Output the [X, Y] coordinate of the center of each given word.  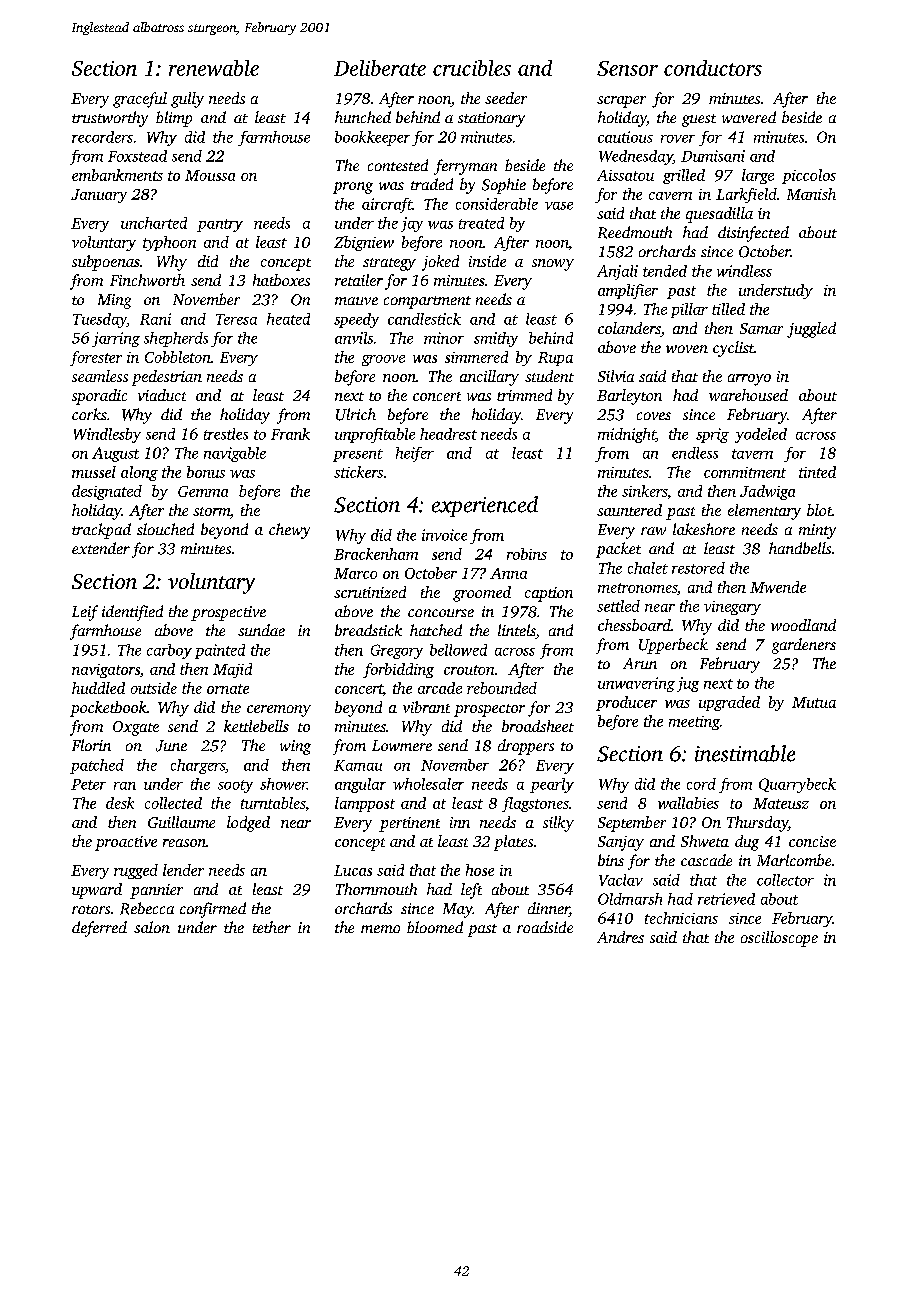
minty [817, 531]
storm [211, 511]
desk [120, 803]
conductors [713, 68]
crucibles [472, 68]
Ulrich [356, 414]
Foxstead [137, 156]
